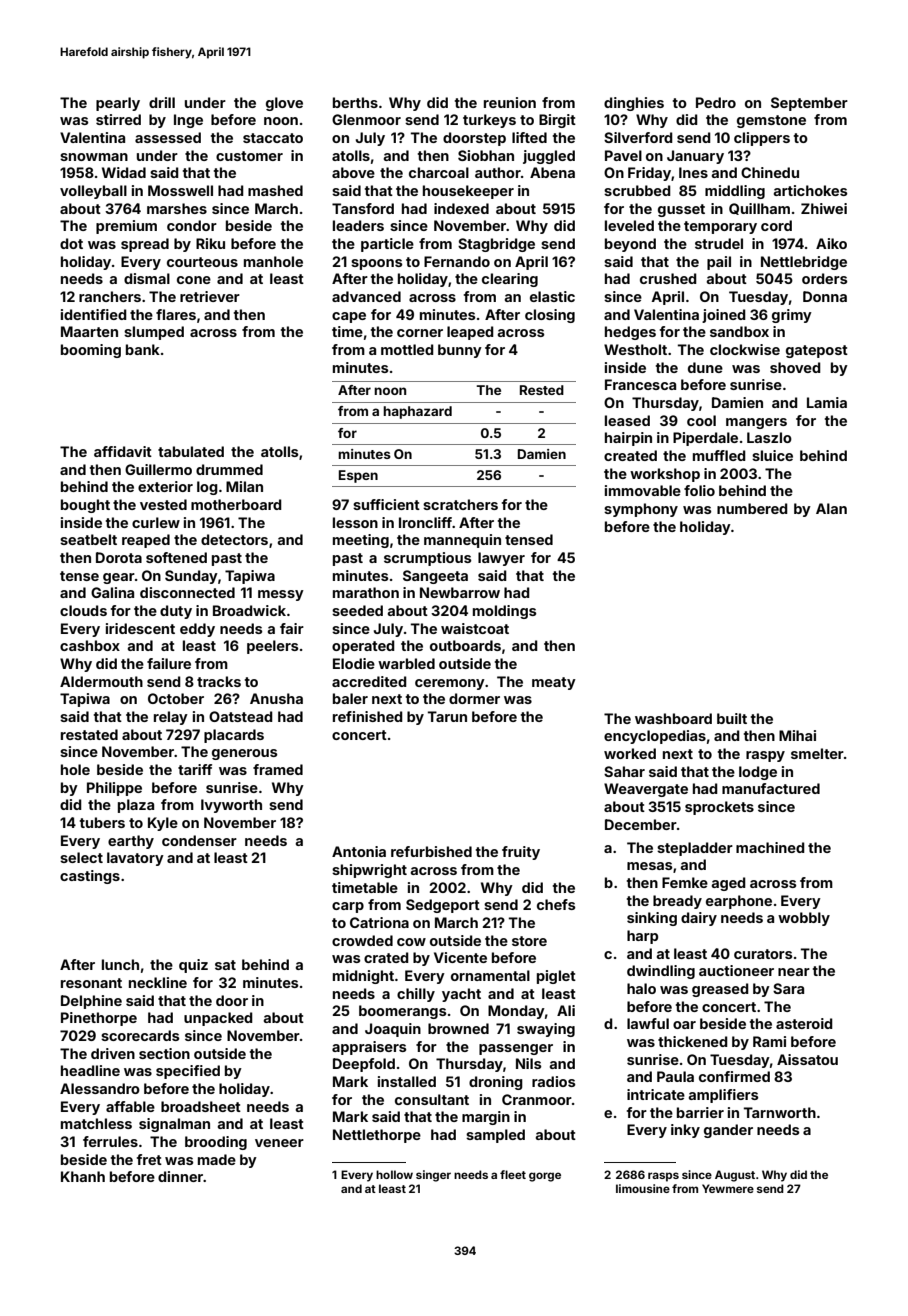 The image size is (908, 1316). I want to click on specified, so click(188, 1072).
